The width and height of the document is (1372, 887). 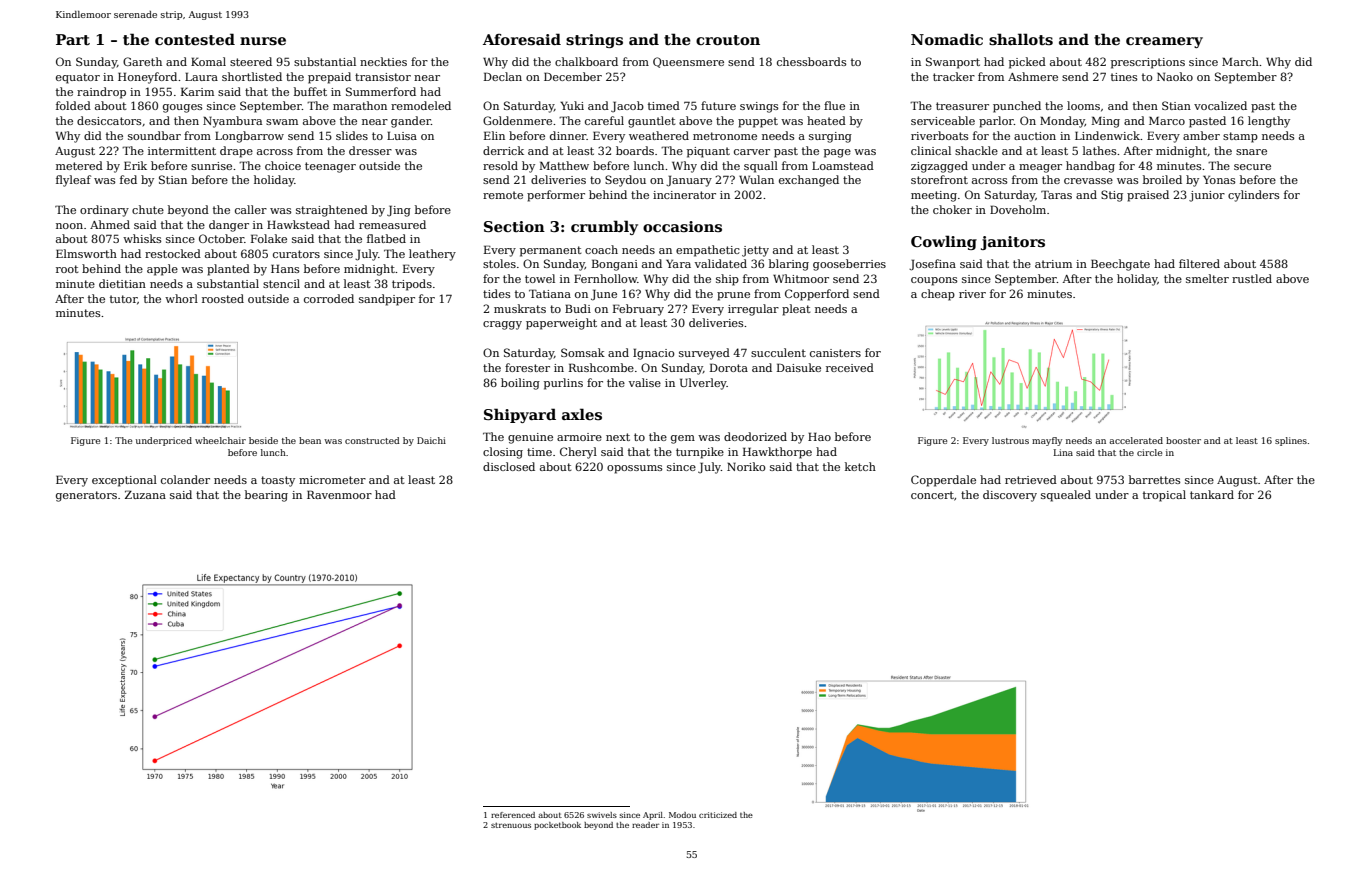 I want to click on cylinders, so click(x=1253, y=196).
